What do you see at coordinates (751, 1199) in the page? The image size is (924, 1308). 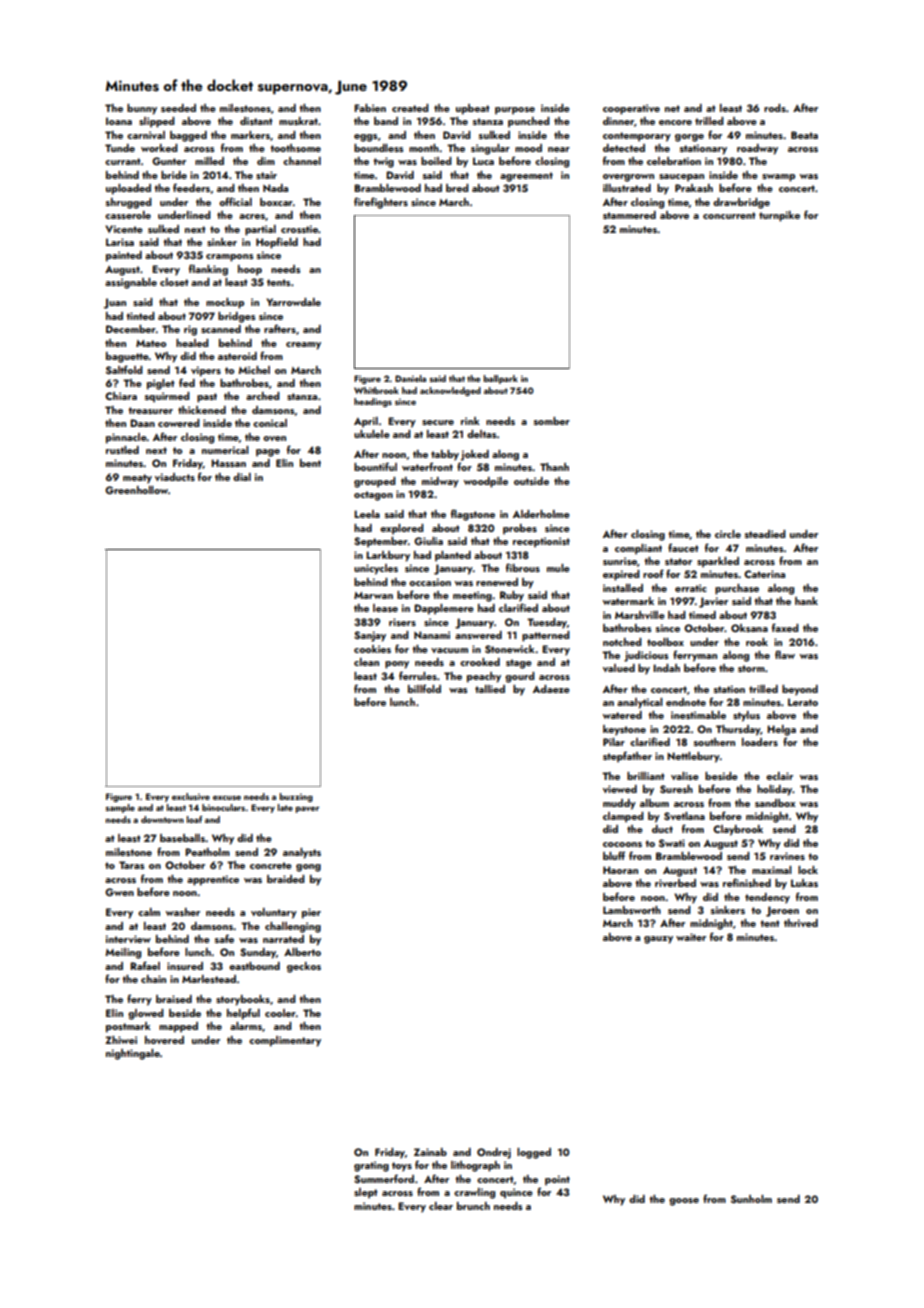 I see `Sunholm` at bounding box center [751, 1199].
